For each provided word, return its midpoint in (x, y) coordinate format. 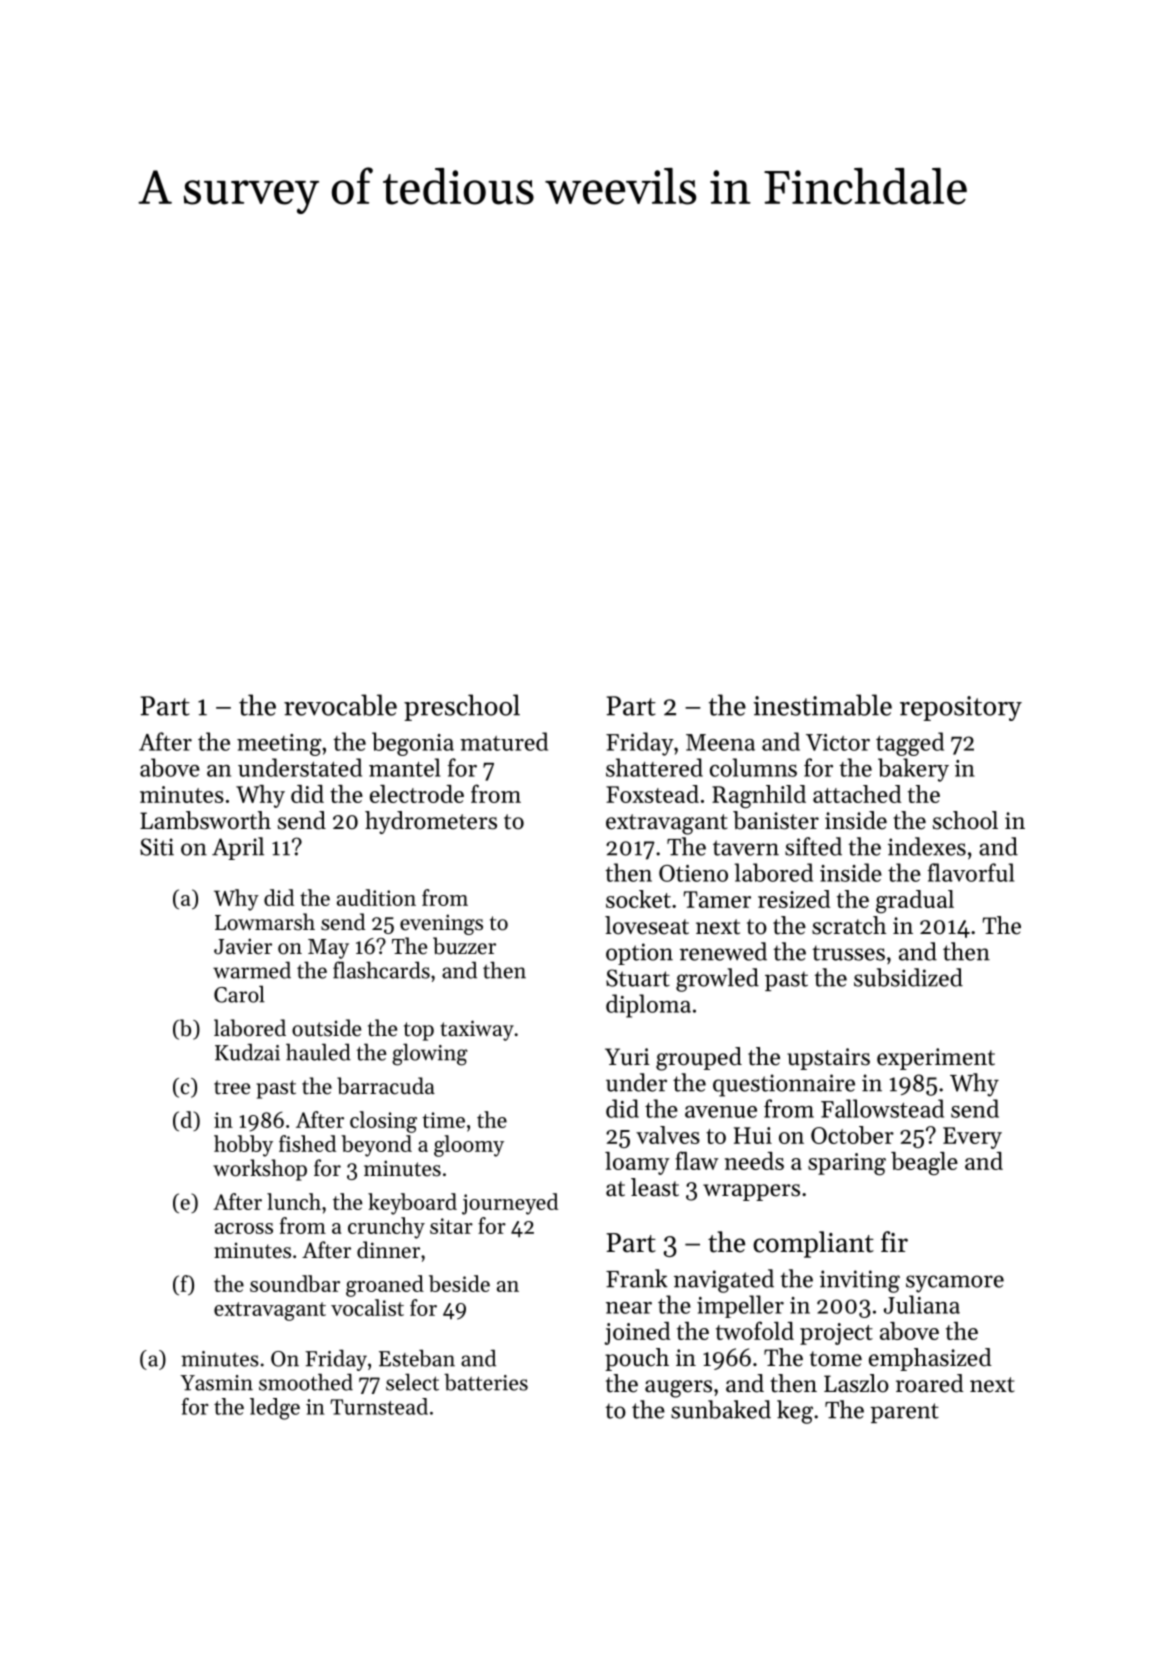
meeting (279, 745)
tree (232, 1087)
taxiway (477, 1030)
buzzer (464, 946)
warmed (252, 970)
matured (504, 741)
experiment (936, 1059)
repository (961, 708)
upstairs (828, 1059)
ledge (275, 1409)
